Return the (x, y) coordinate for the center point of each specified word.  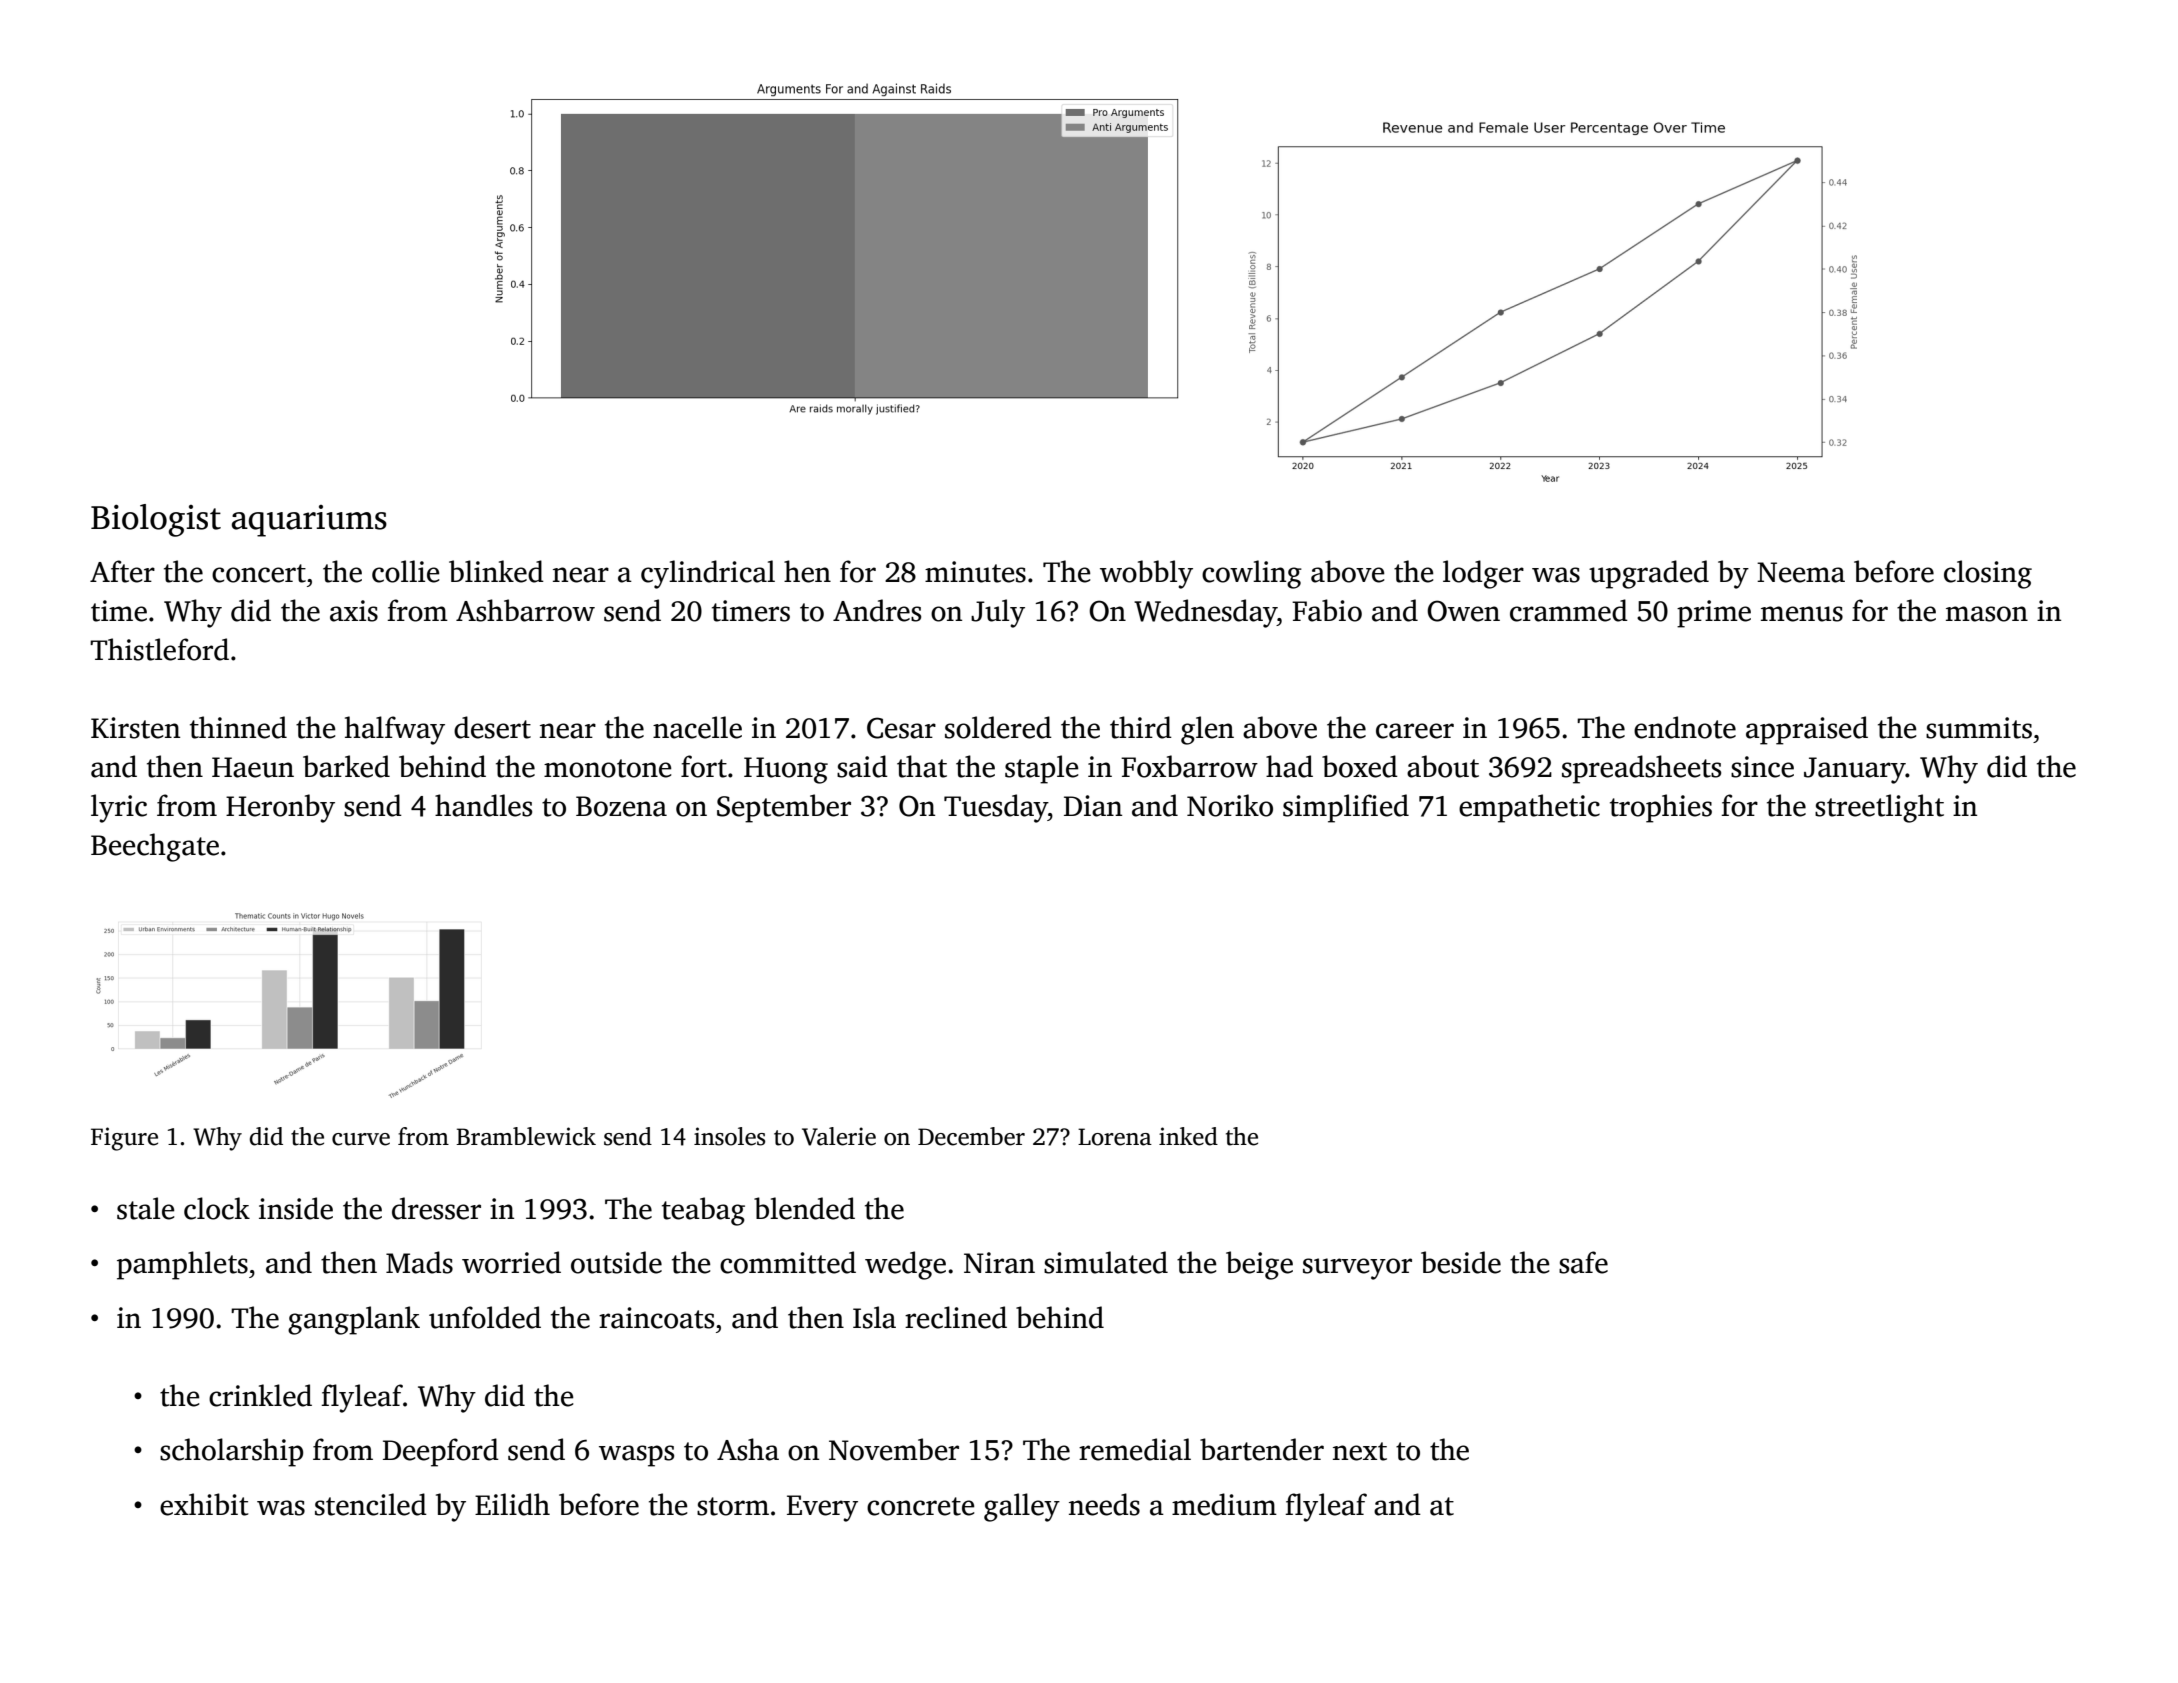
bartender (1262, 1449)
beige (1259, 1265)
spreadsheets (1641, 769)
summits (1979, 728)
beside (1461, 1262)
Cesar (901, 728)
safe (1583, 1262)
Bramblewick (526, 1136)
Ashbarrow (525, 610)
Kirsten (135, 728)
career (1415, 731)
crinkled (260, 1395)
